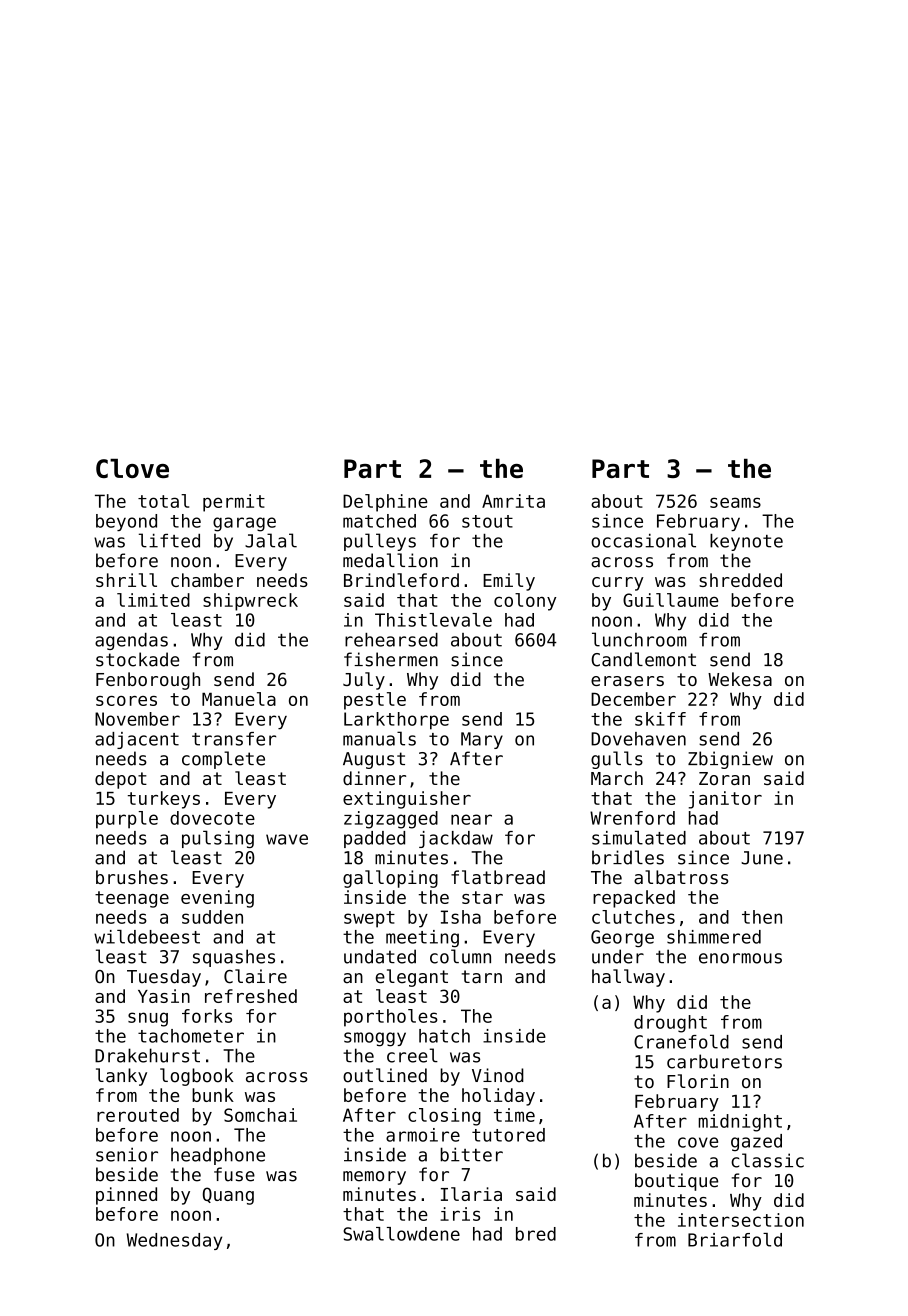  Describe the element at coordinates (174, 1241) in the screenshot. I see `Wednesday` at that location.
